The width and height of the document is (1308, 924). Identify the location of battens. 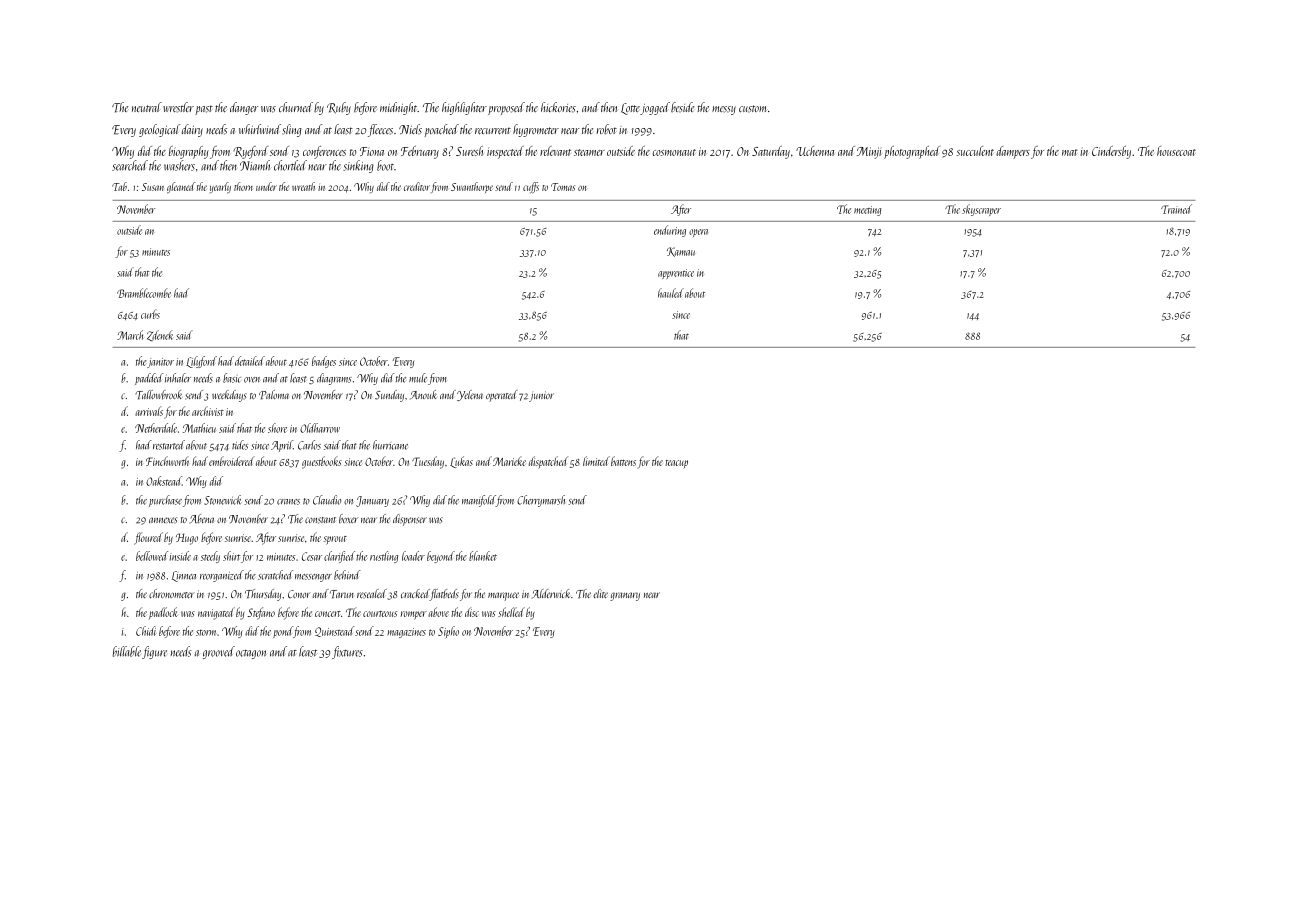
(623, 461).
